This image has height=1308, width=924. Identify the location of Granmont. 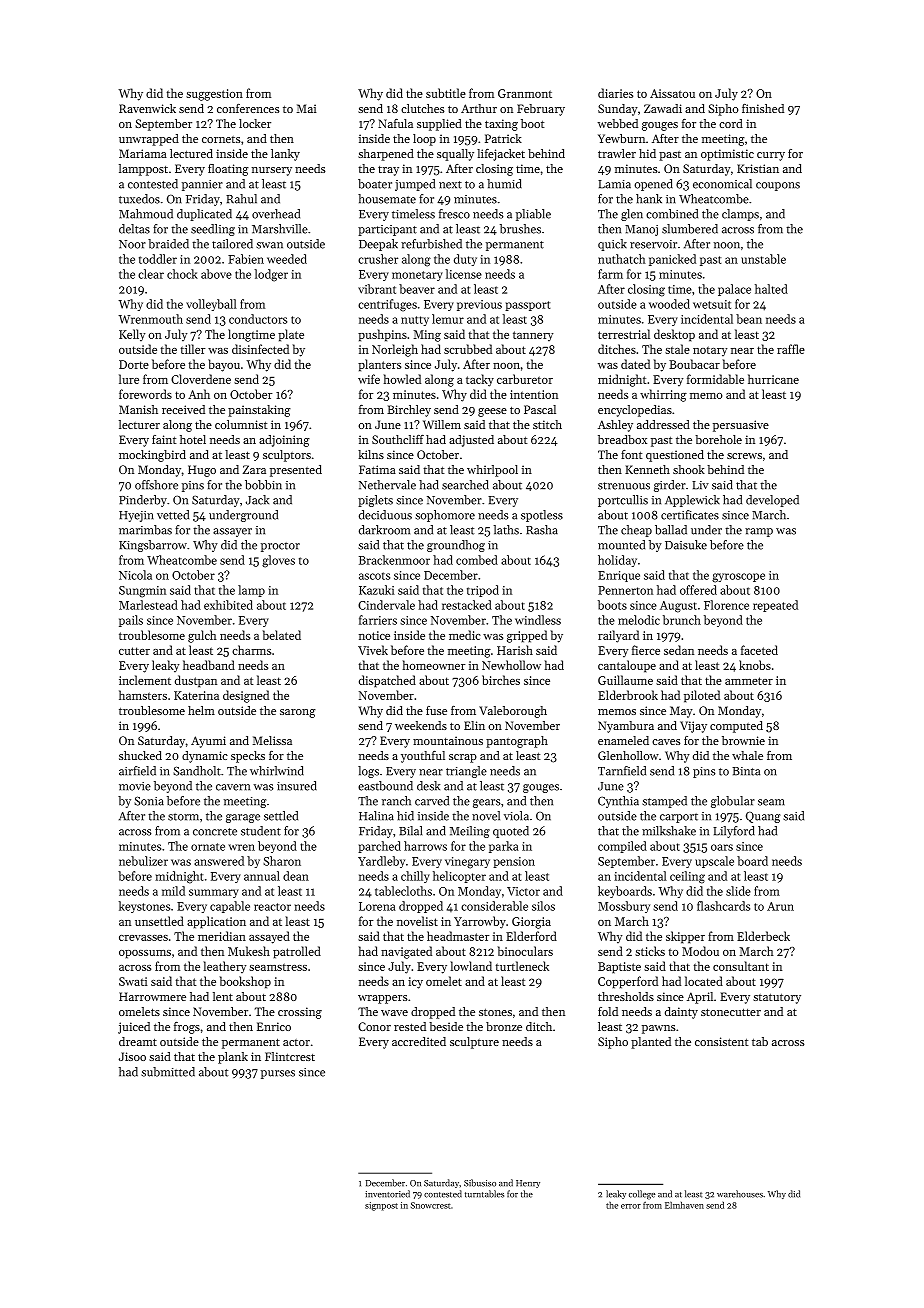
(525, 93).
